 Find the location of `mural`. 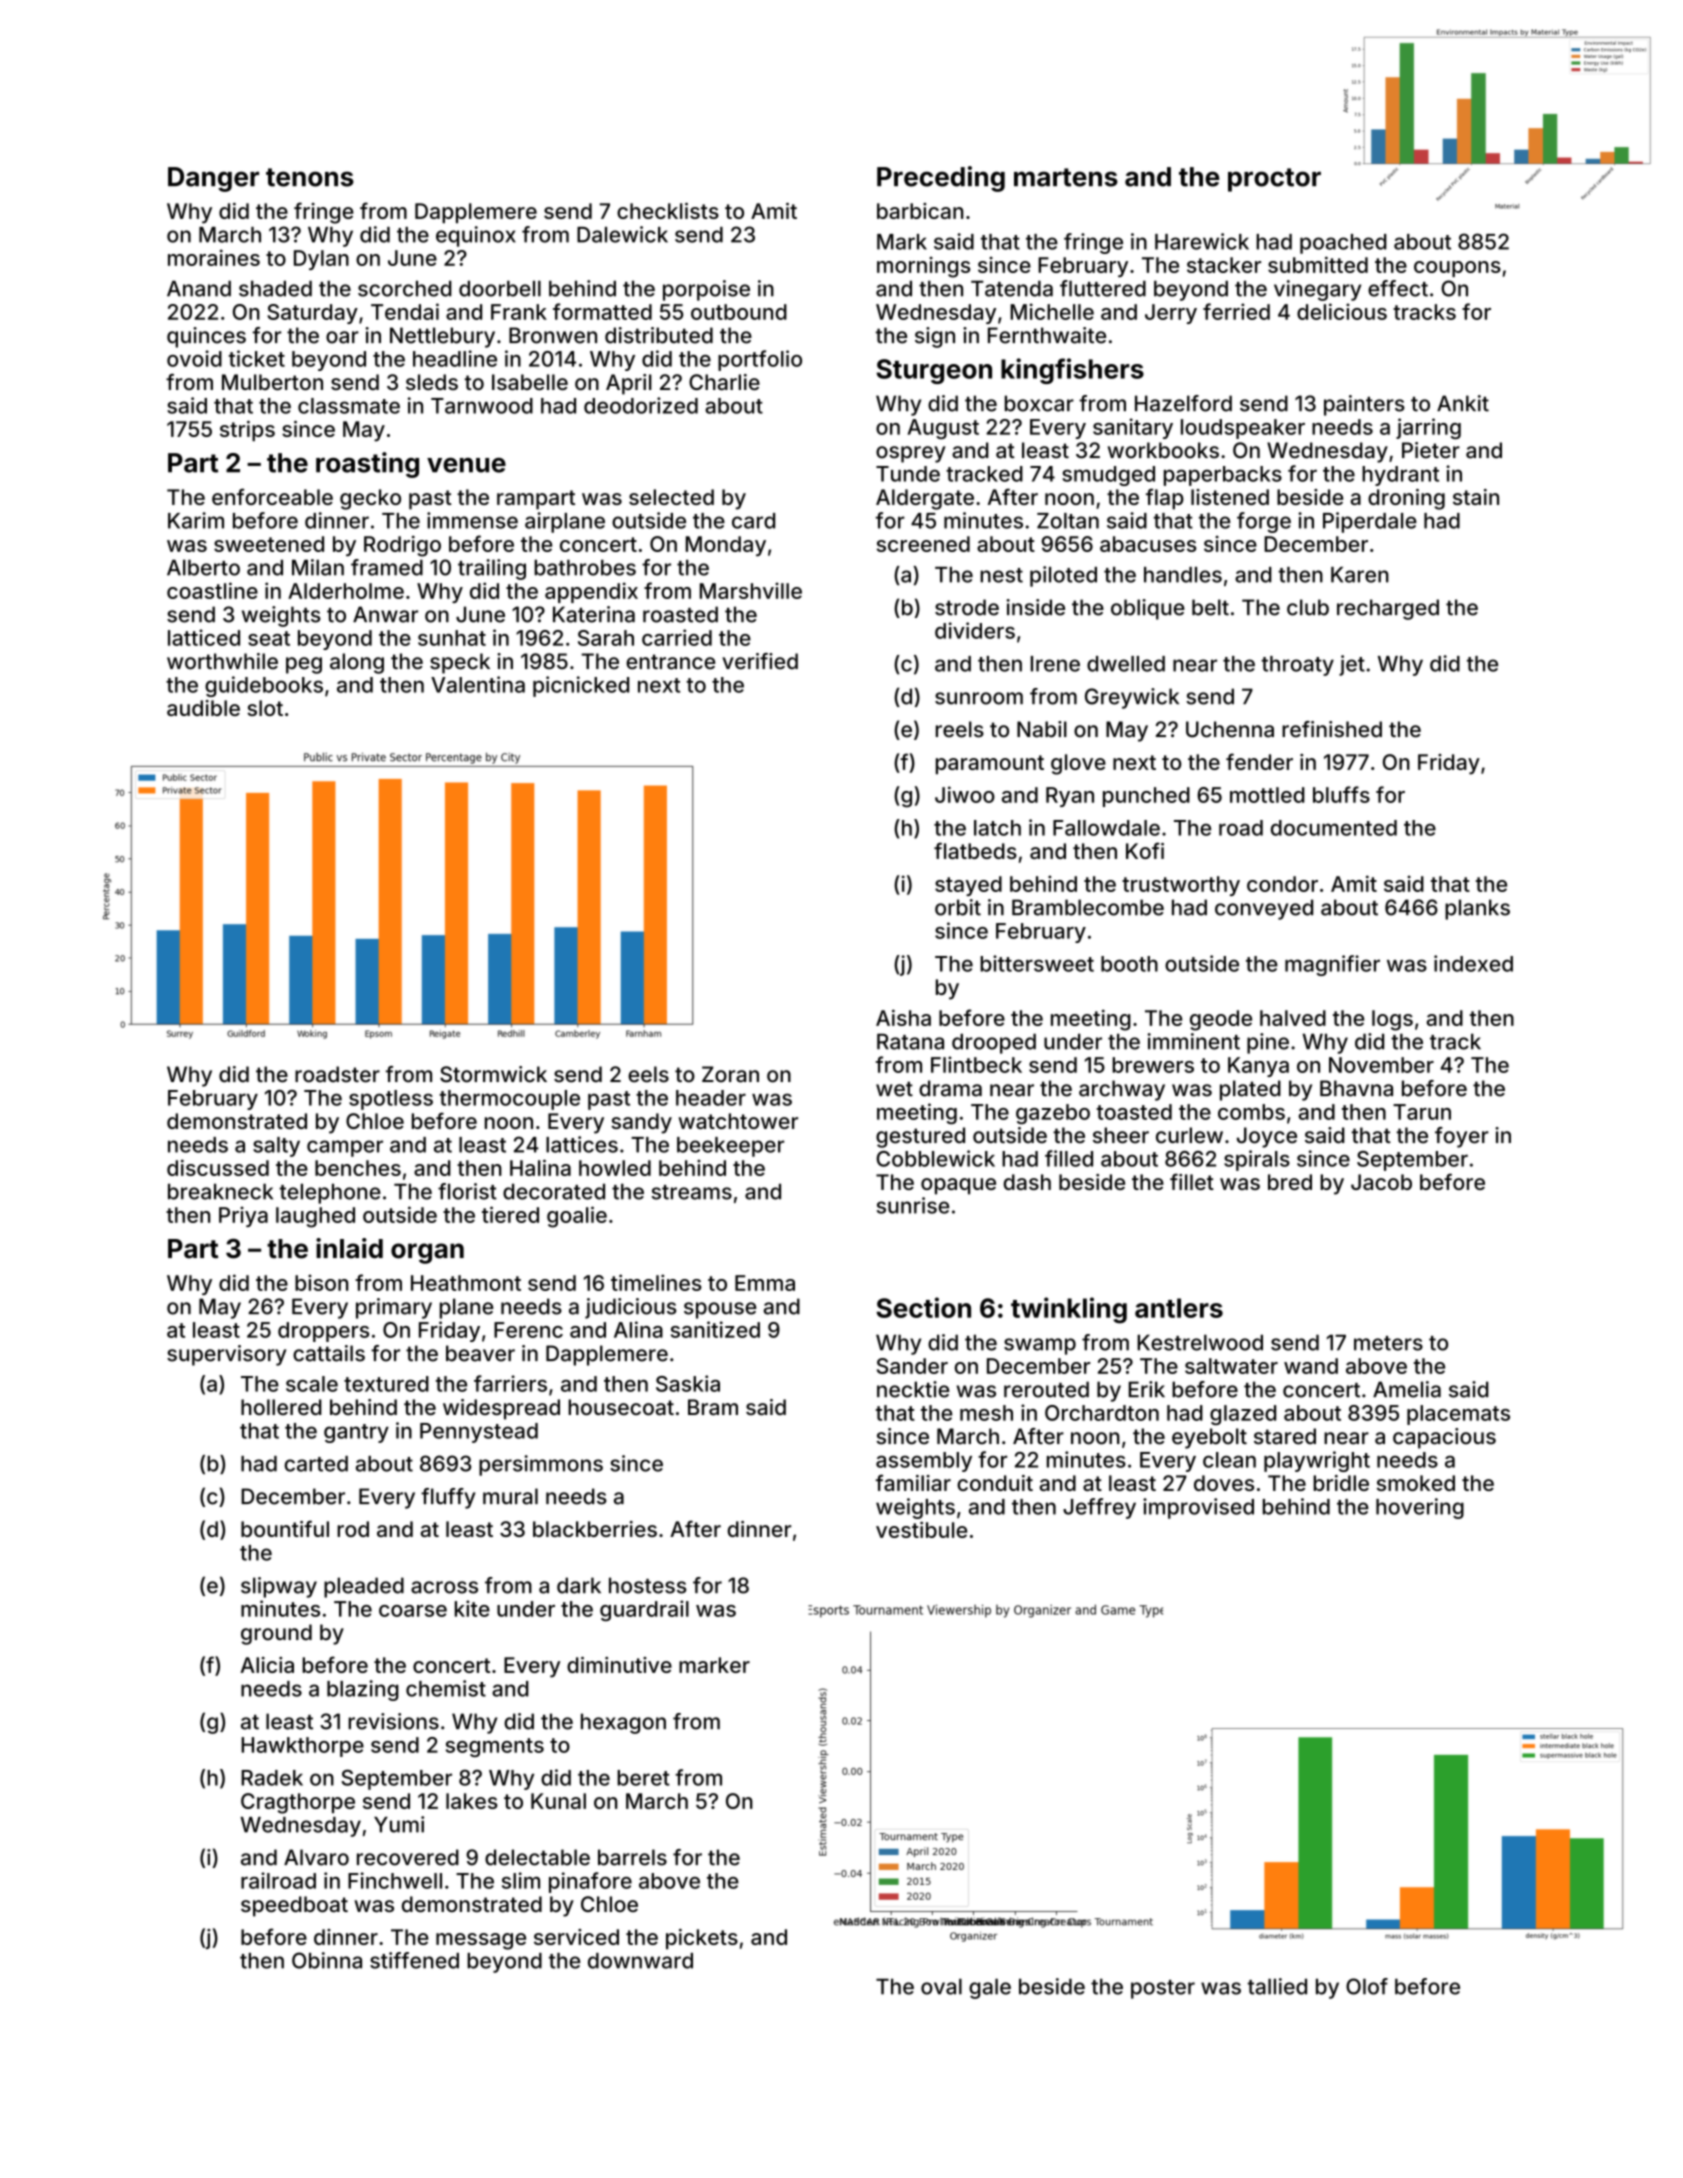

mural is located at coordinates (510, 1496).
